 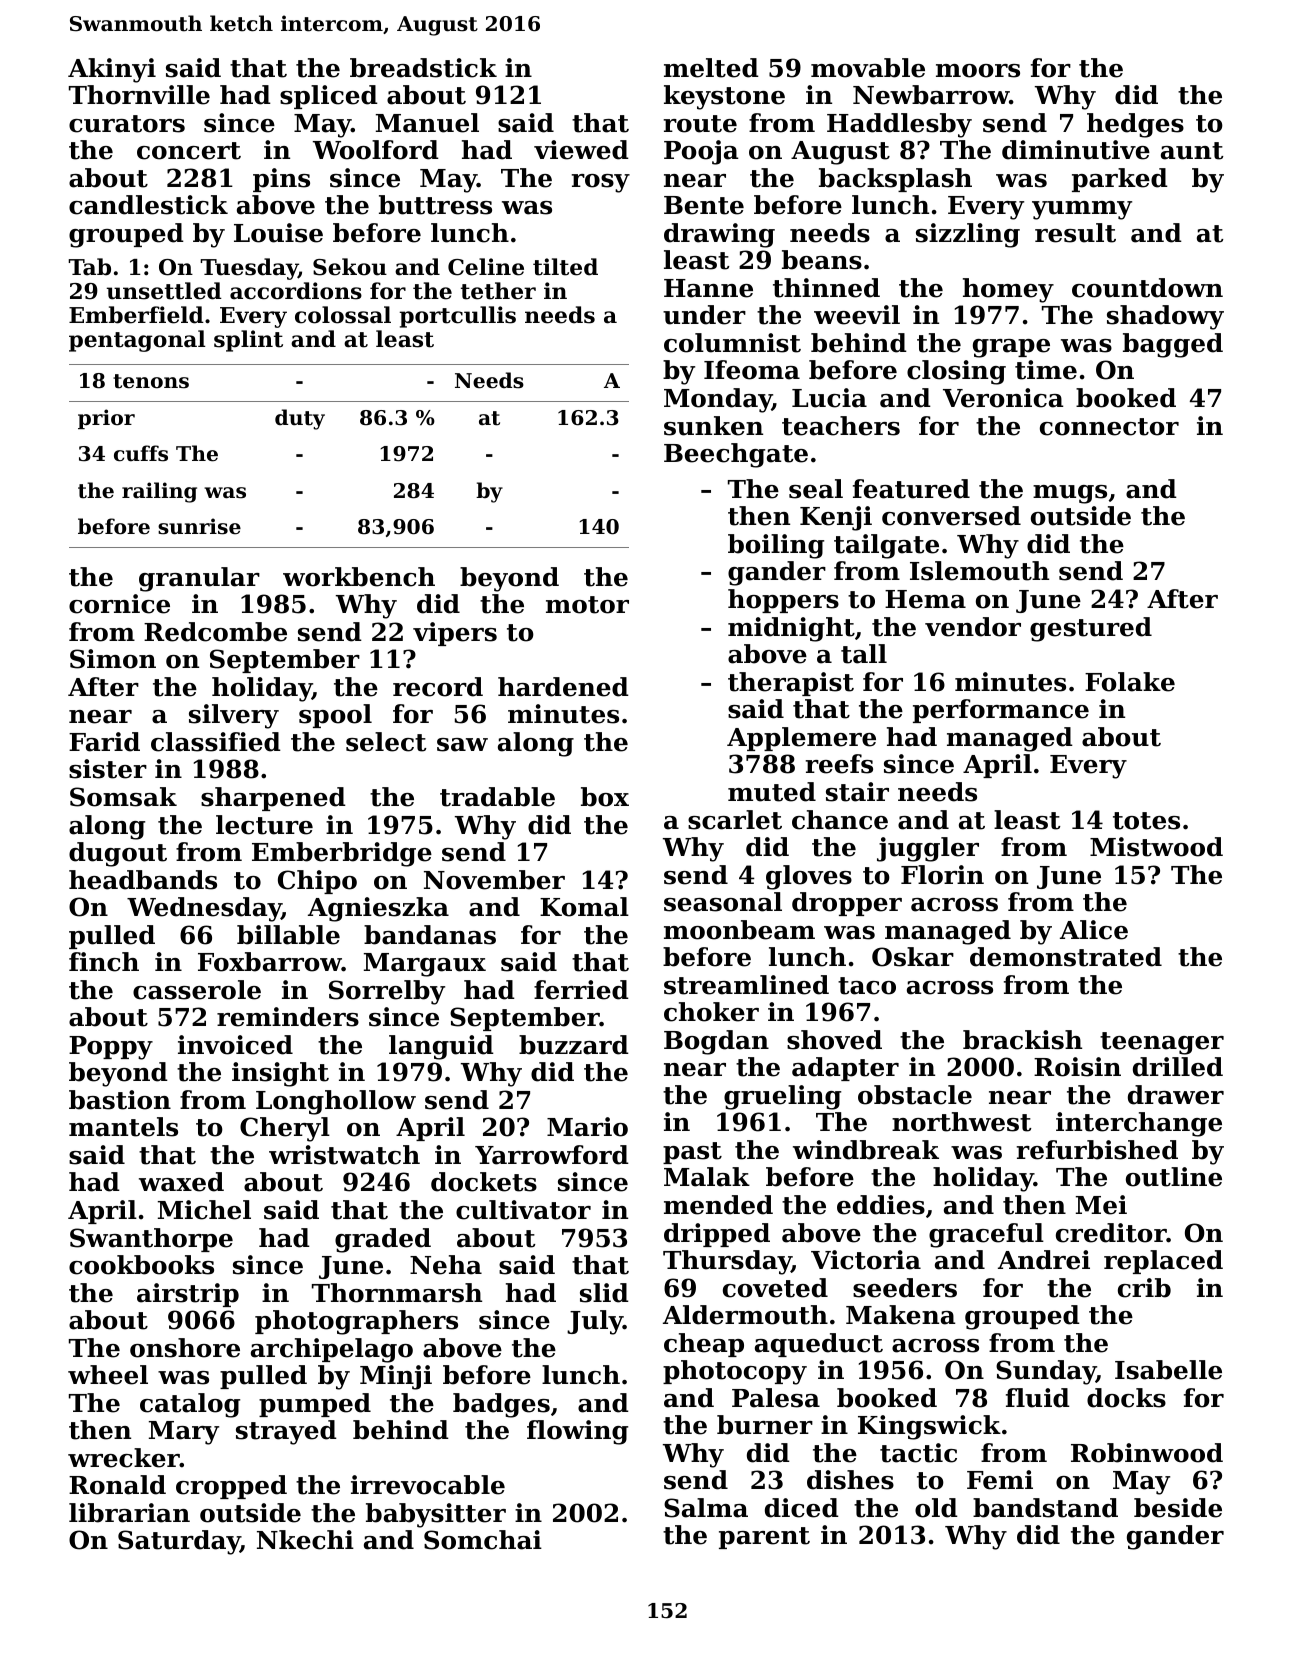 What do you see at coordinates (604, 1293) in the screenshot?
I see `slid` at bounding box center [604, 1293].
